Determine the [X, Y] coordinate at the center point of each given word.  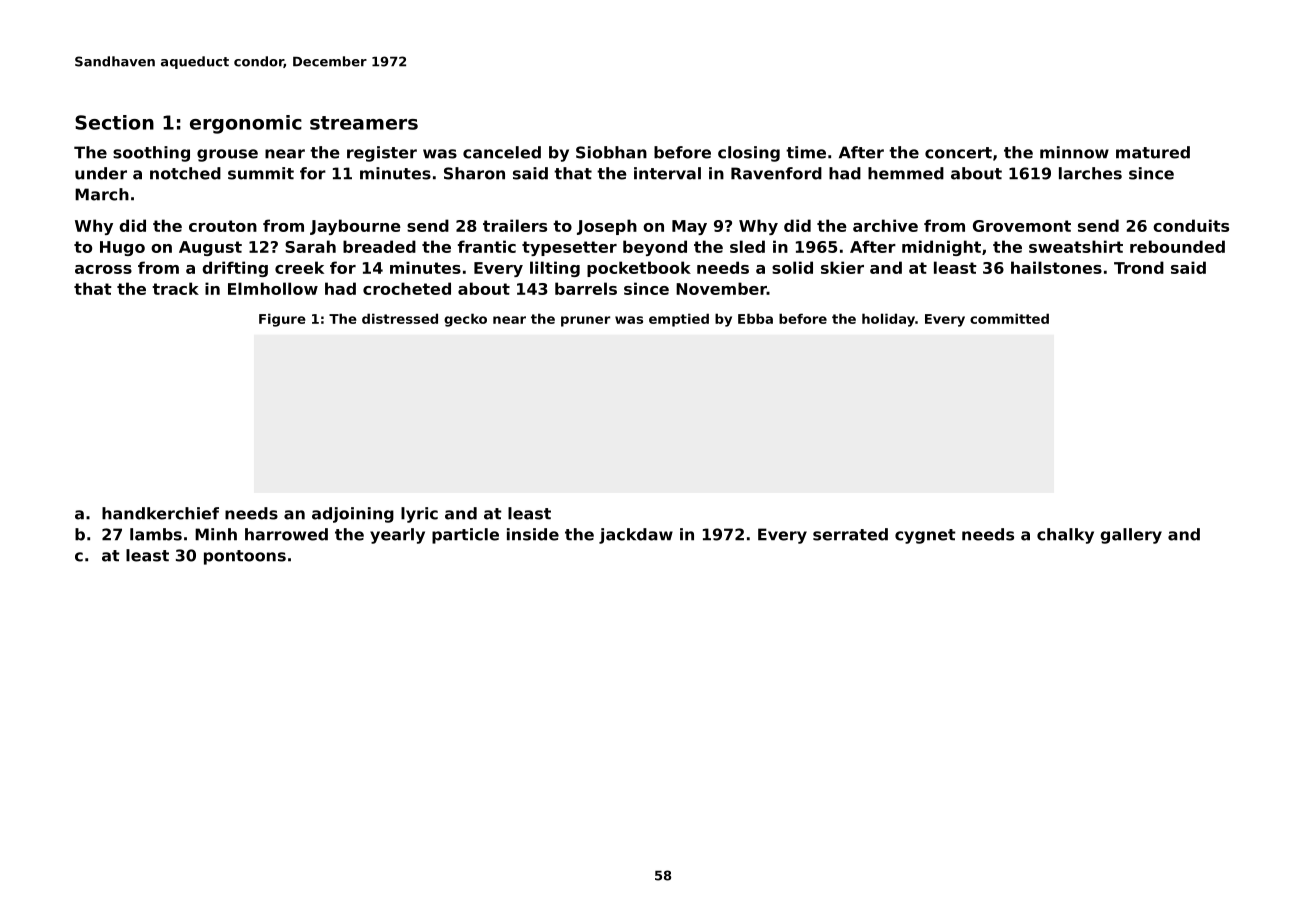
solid [792, 267]
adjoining [353, 515]
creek [299, 267]
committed [1009, 318]
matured [1153, 152]
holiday [888, 320]
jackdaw [636, 536]
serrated [850, 534]
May [689, 227]
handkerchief [160, 513]
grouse [227, 155]
